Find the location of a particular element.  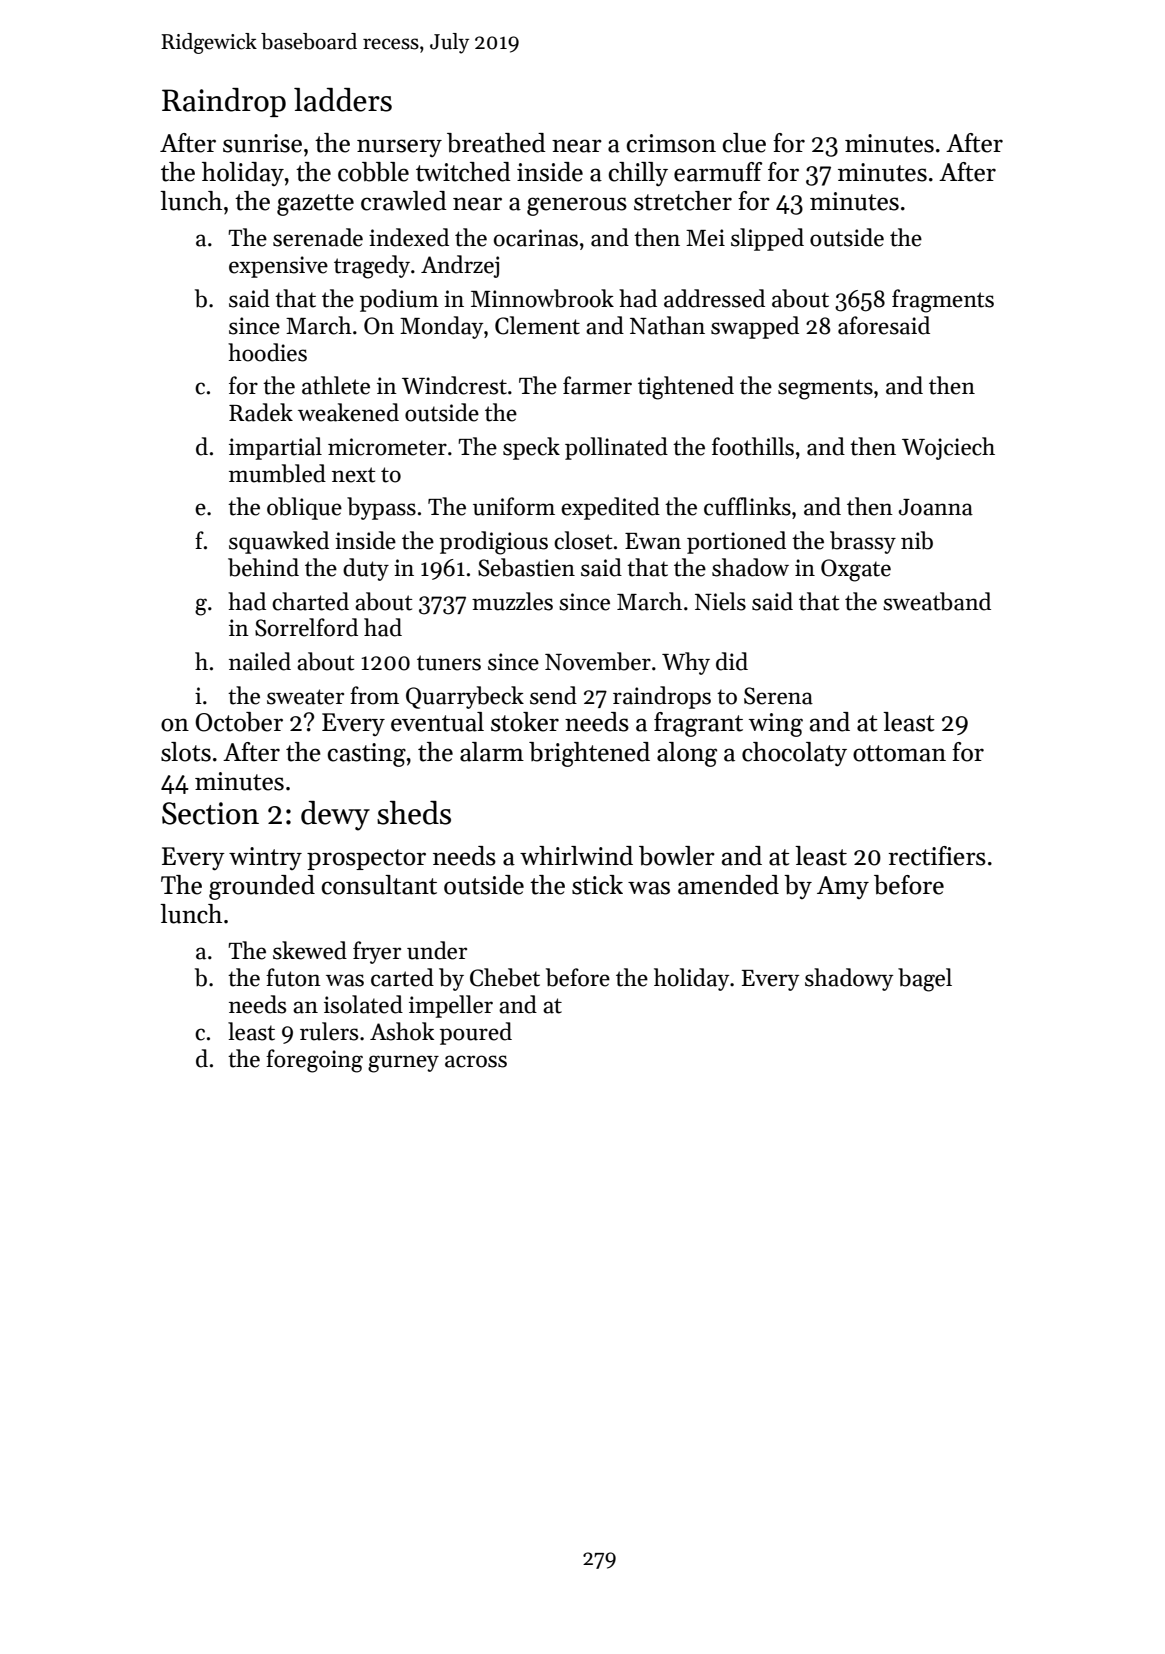

gurney is located at coordinates (403, 1064).
